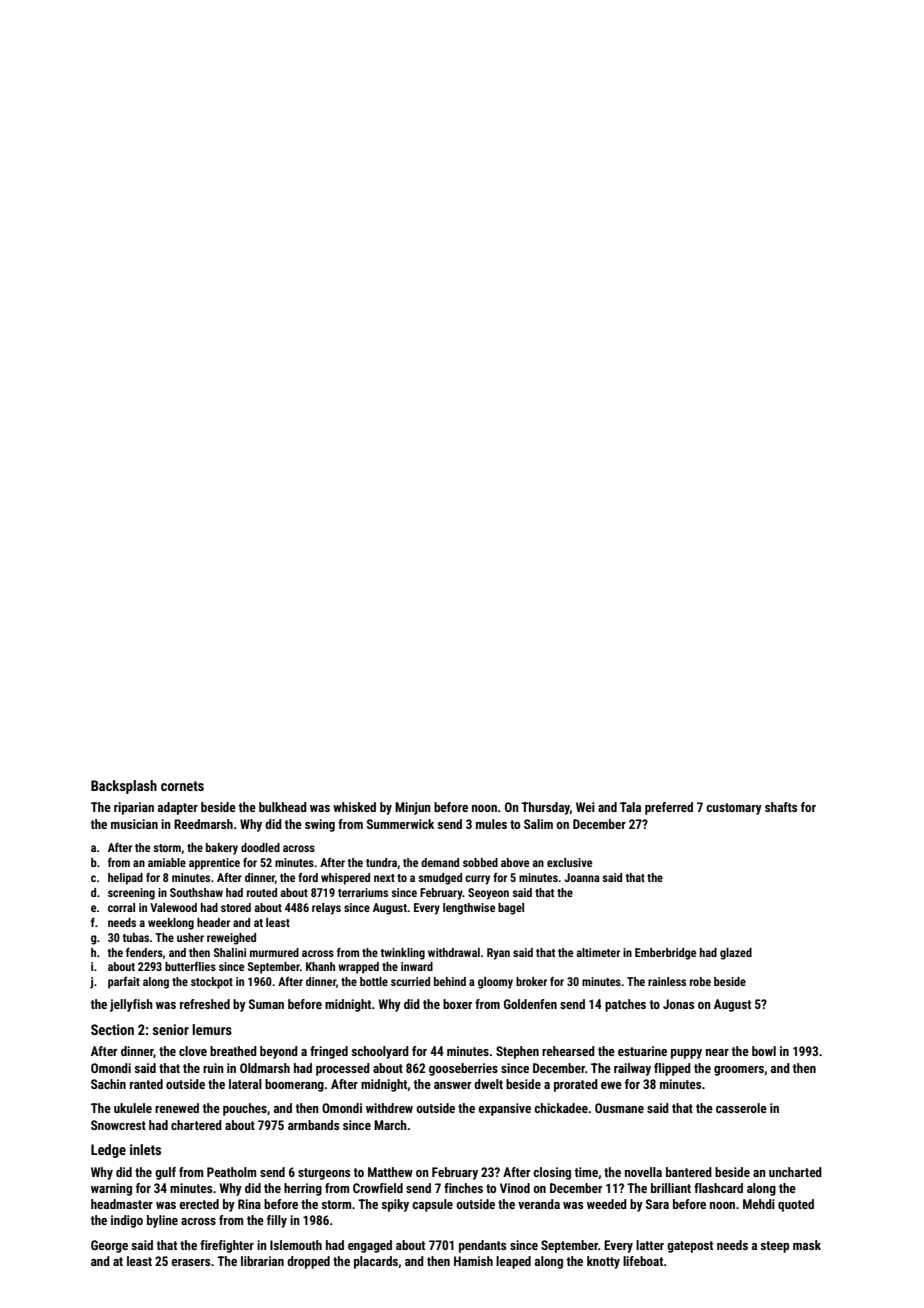 The height and width of the screenshot is (1308, 924). Describe the element at coordinates (678, 1004) in the screenshot. I see `Jonas` at that location.
